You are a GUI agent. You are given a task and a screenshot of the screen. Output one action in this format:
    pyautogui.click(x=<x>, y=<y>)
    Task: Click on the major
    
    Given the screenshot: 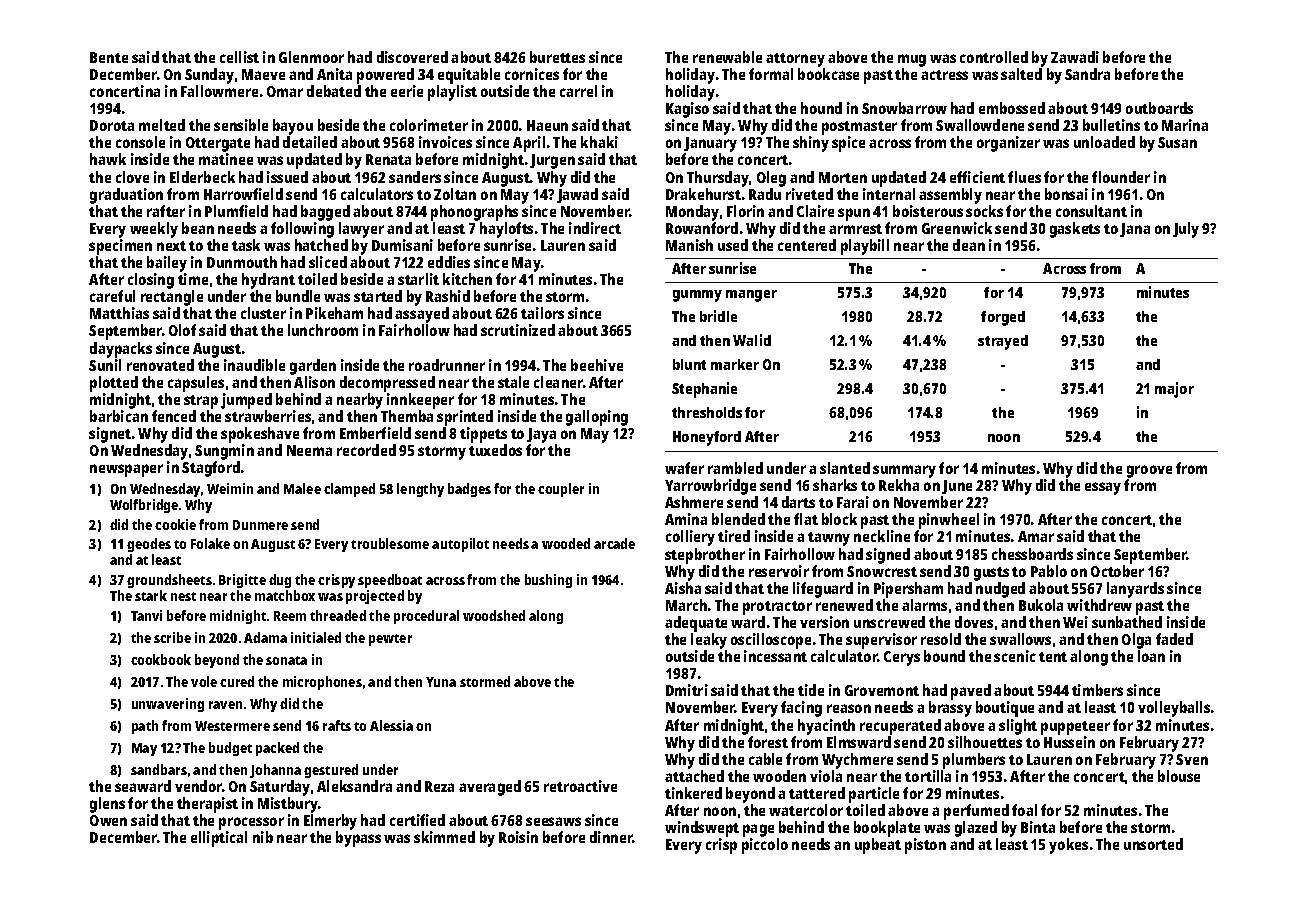 What is the action you would take?
    pyautogui.click(x=1174, y=390)
